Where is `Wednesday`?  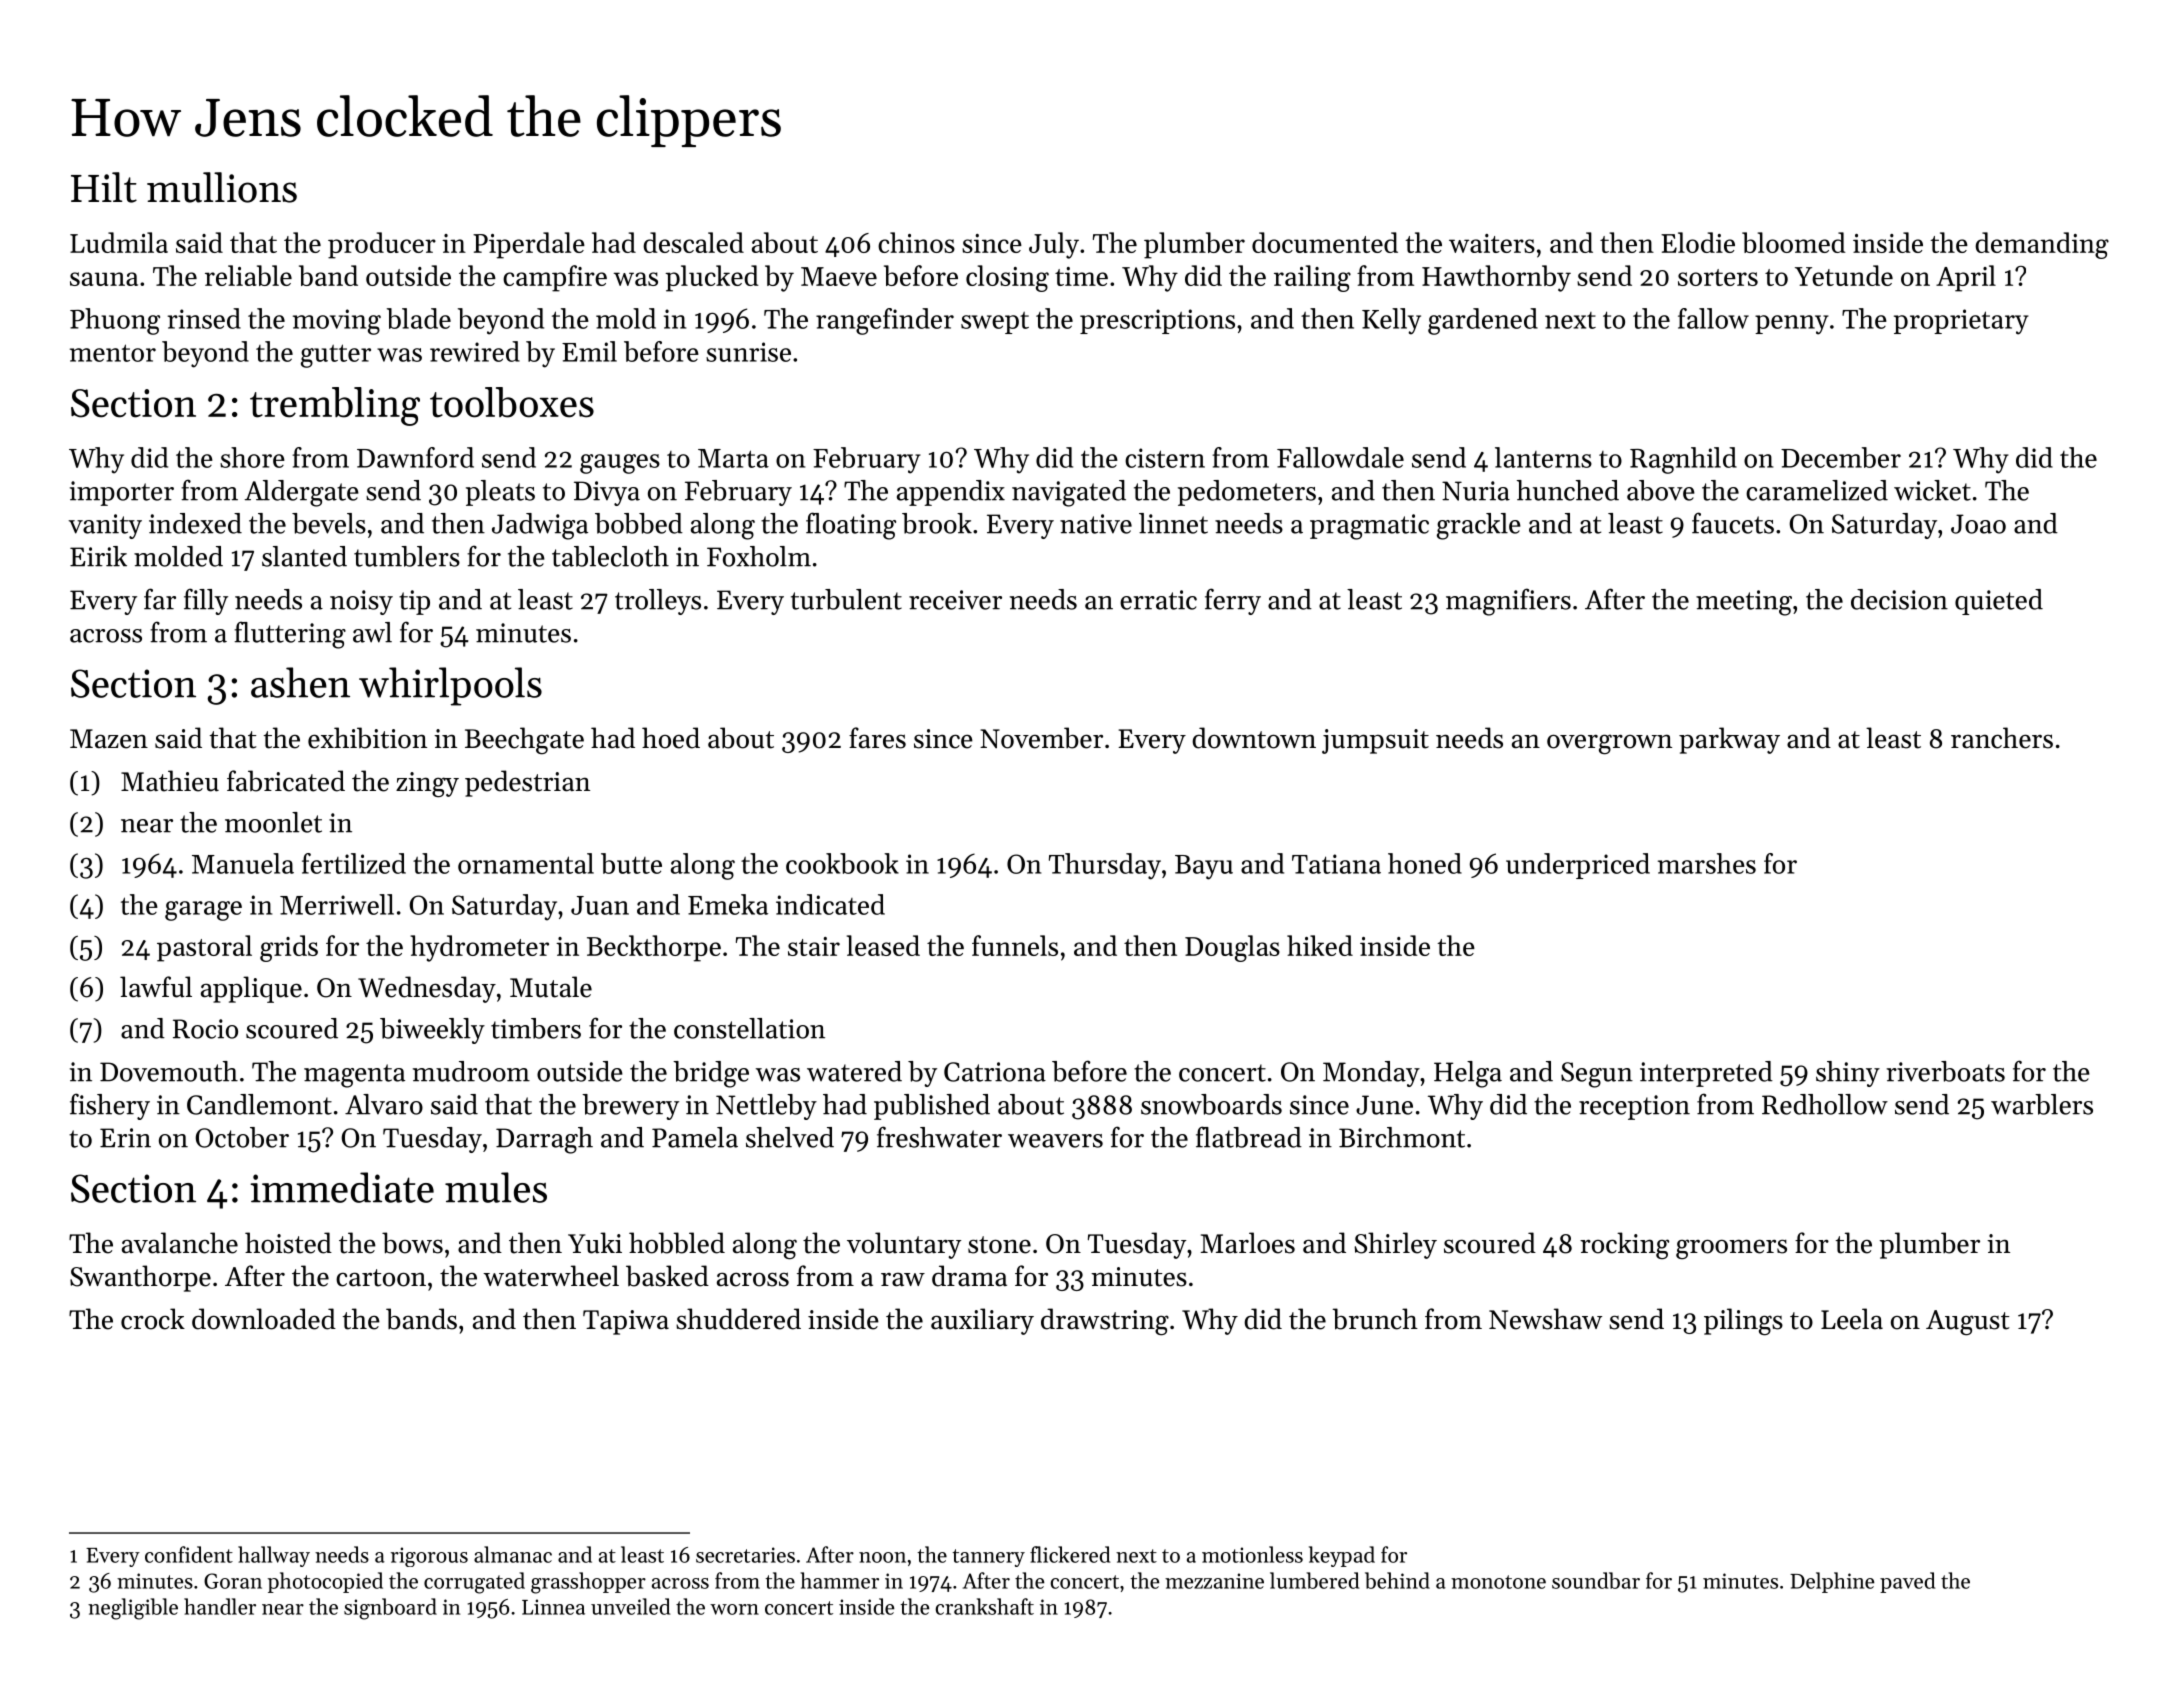 Wednesday is located at coordinates (427, 989).
